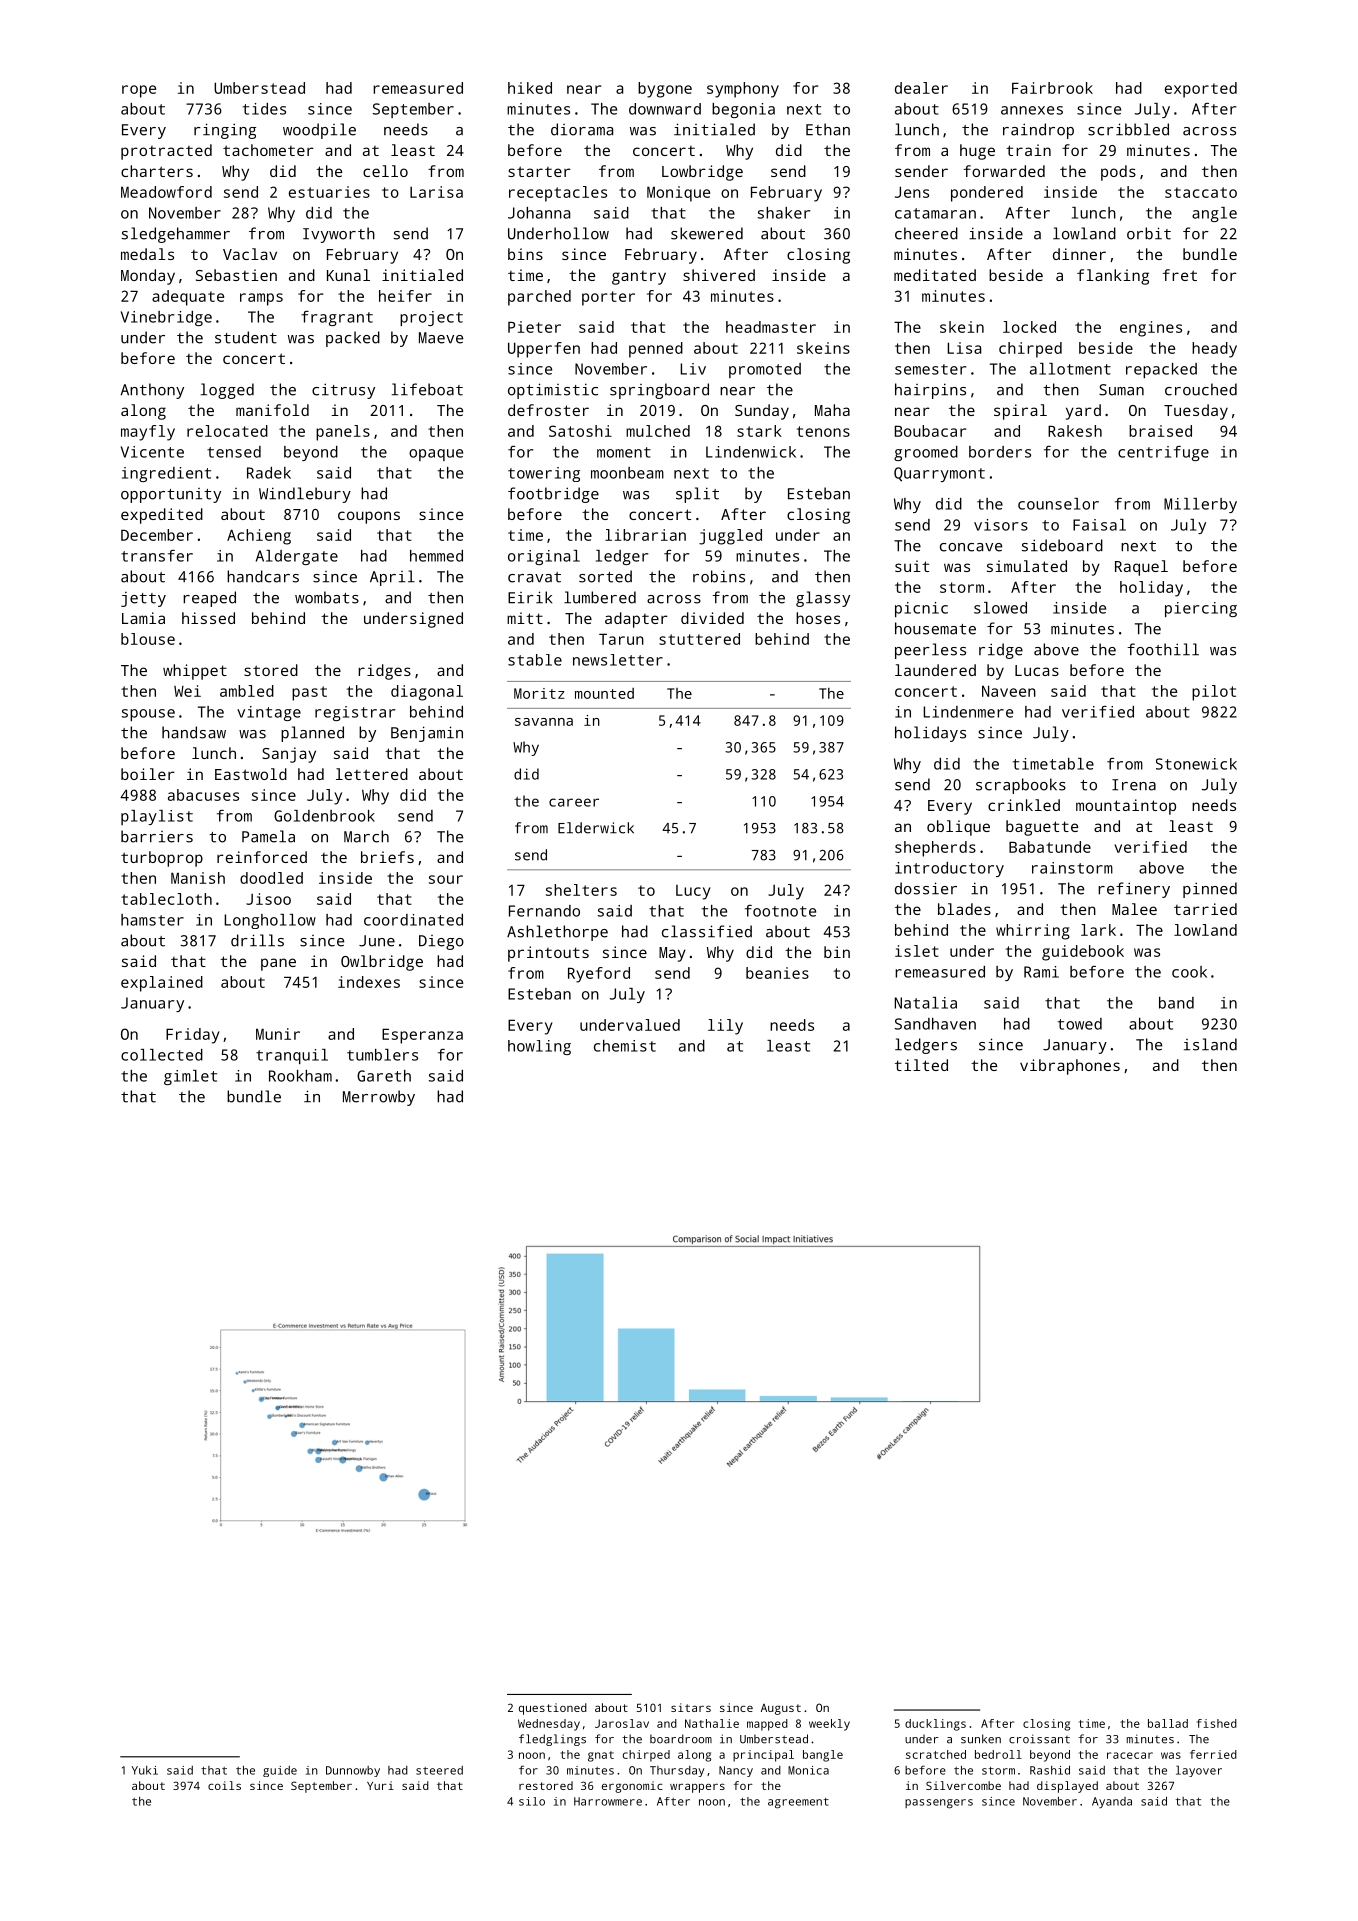 The width and height of the page is (1358, 1921). Describe the element at coordinates (719, 275) in the page. I see `shivered` at that location.
